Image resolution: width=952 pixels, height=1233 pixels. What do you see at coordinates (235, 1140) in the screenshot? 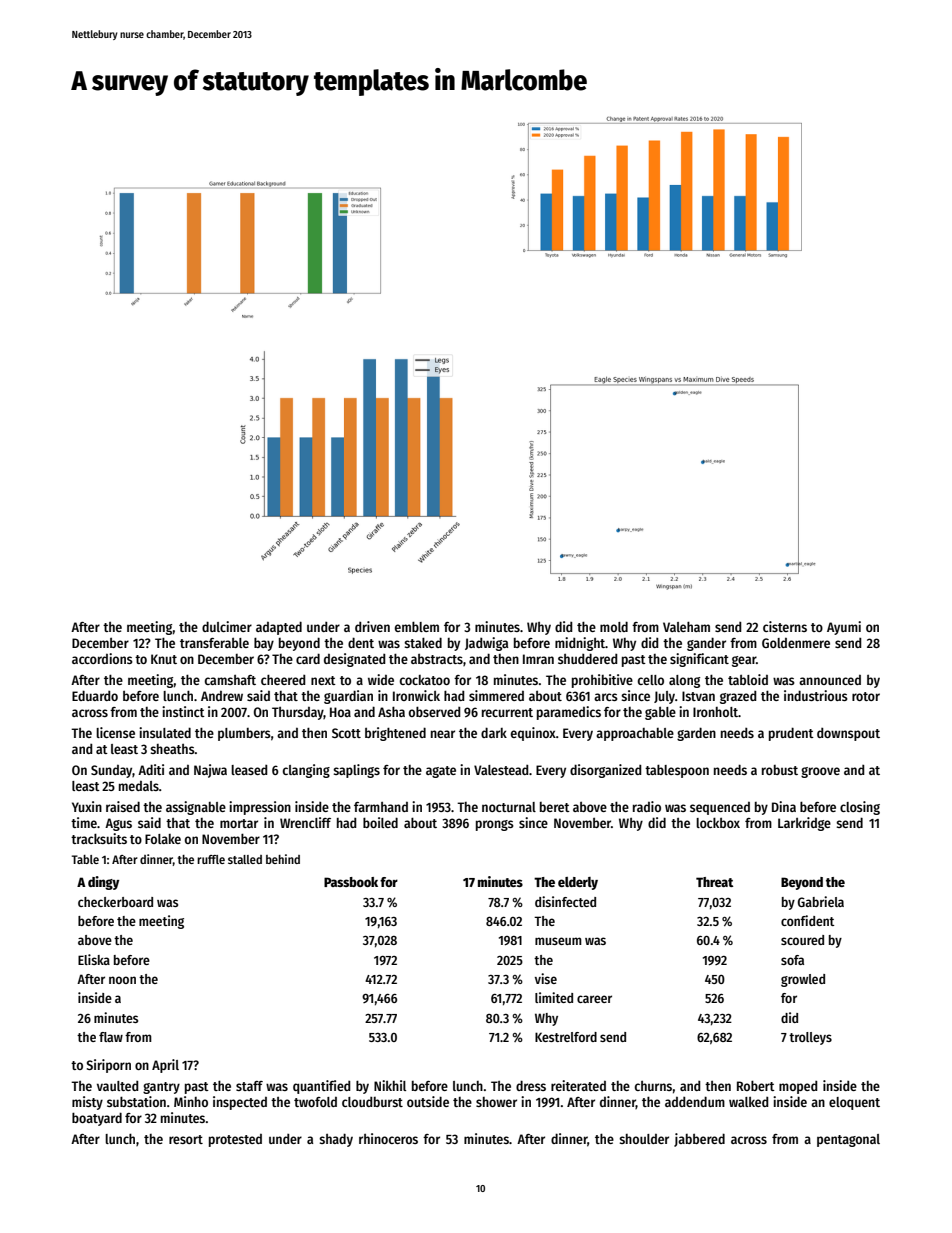
I see `protested` at bounding box center [235, 1140].
